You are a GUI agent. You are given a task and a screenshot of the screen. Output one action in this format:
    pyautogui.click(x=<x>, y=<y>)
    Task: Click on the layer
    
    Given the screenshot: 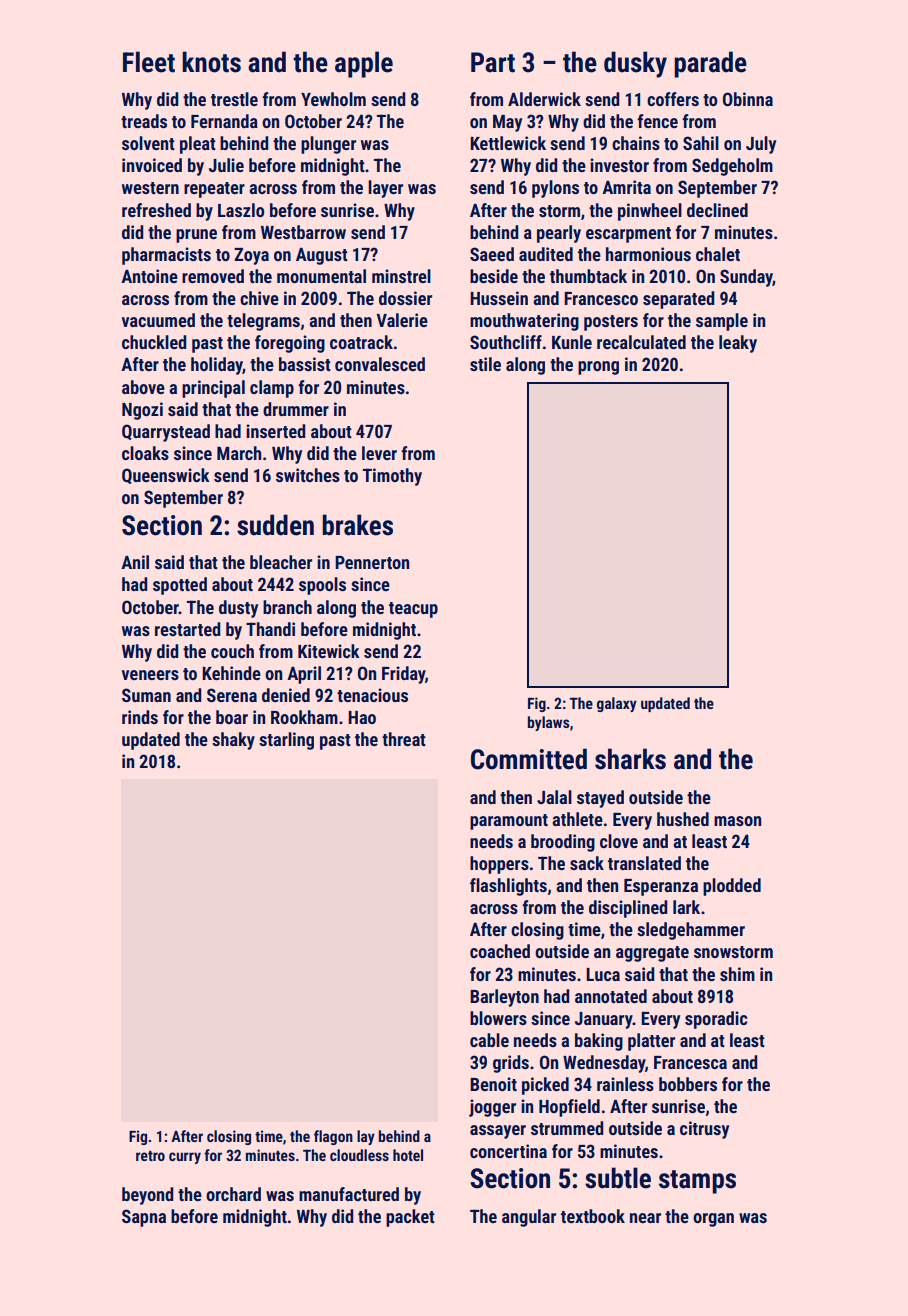 What is the action you would take?
    pyautogui.click(x=386, y=189)
